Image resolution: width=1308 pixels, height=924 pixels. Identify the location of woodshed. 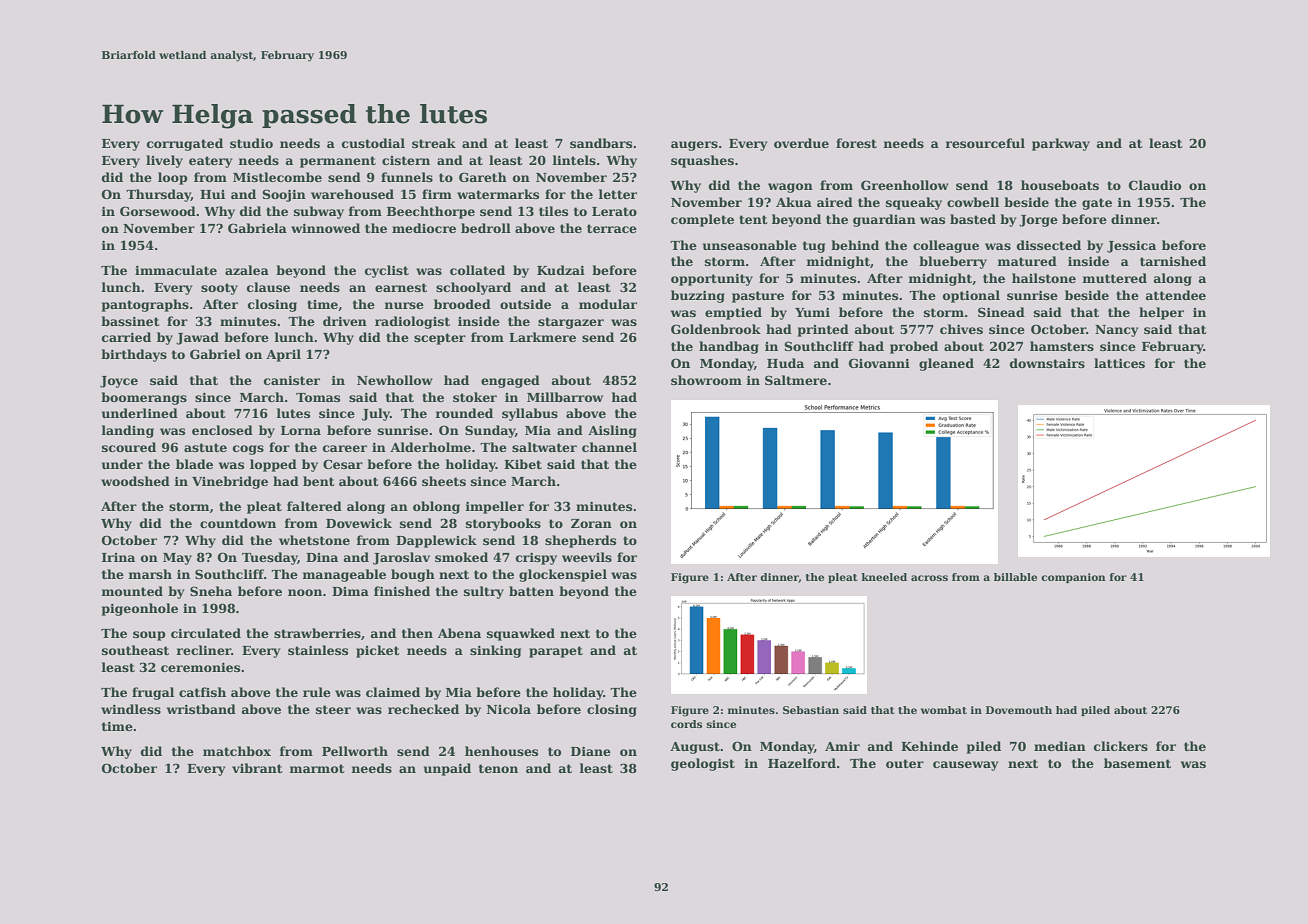
(135, 481).
